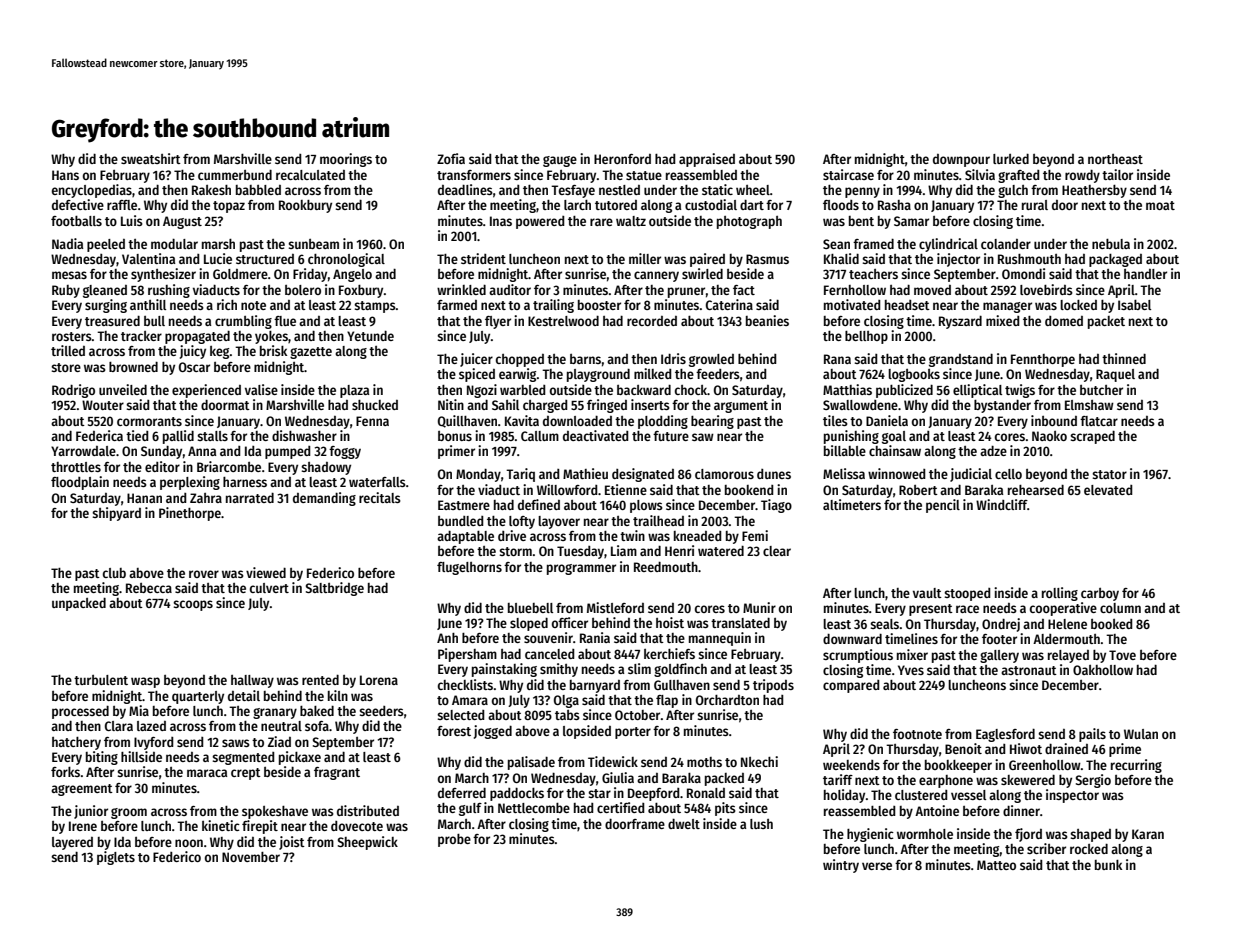  What do you see at coordinates (251, 857) in the screenshot?
I see `November` at bounding box center [251, 857].
